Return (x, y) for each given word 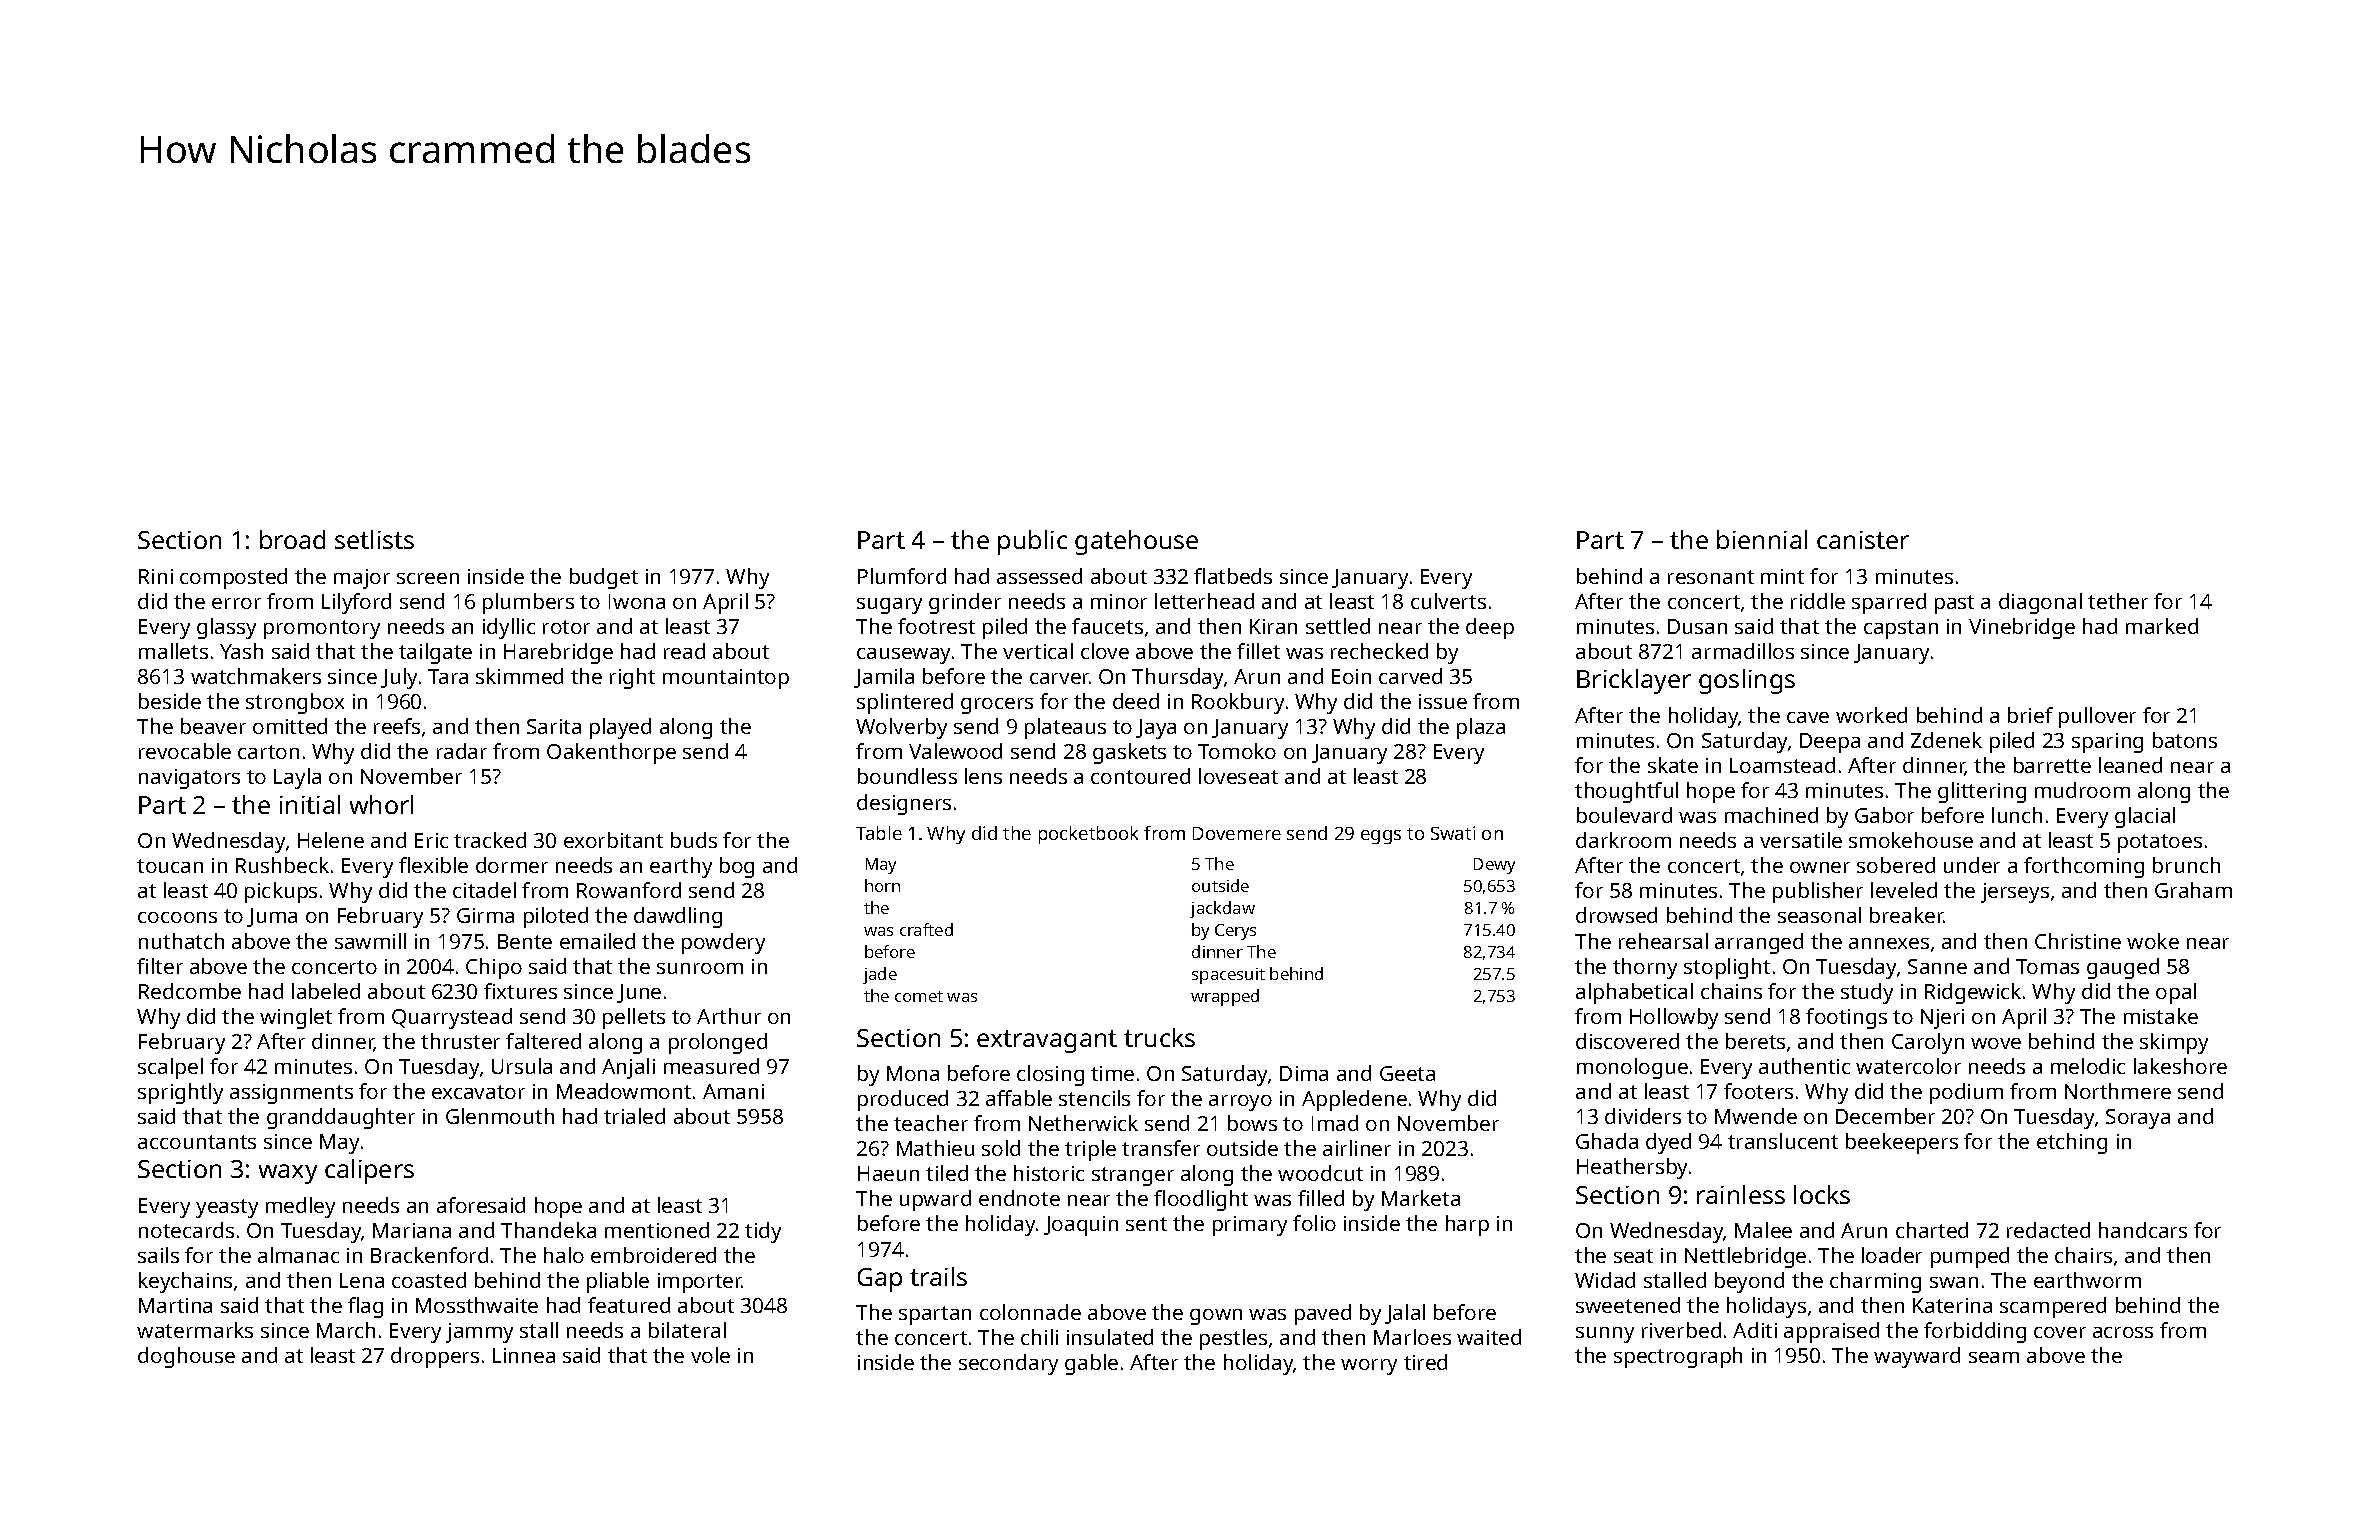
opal (2176, 993)
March (346, 1330)
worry (1369, 1367)
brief (2030, 715)
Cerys (1235, 932)
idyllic (509, 628)
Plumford (902, 576)
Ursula (522, 1066)
